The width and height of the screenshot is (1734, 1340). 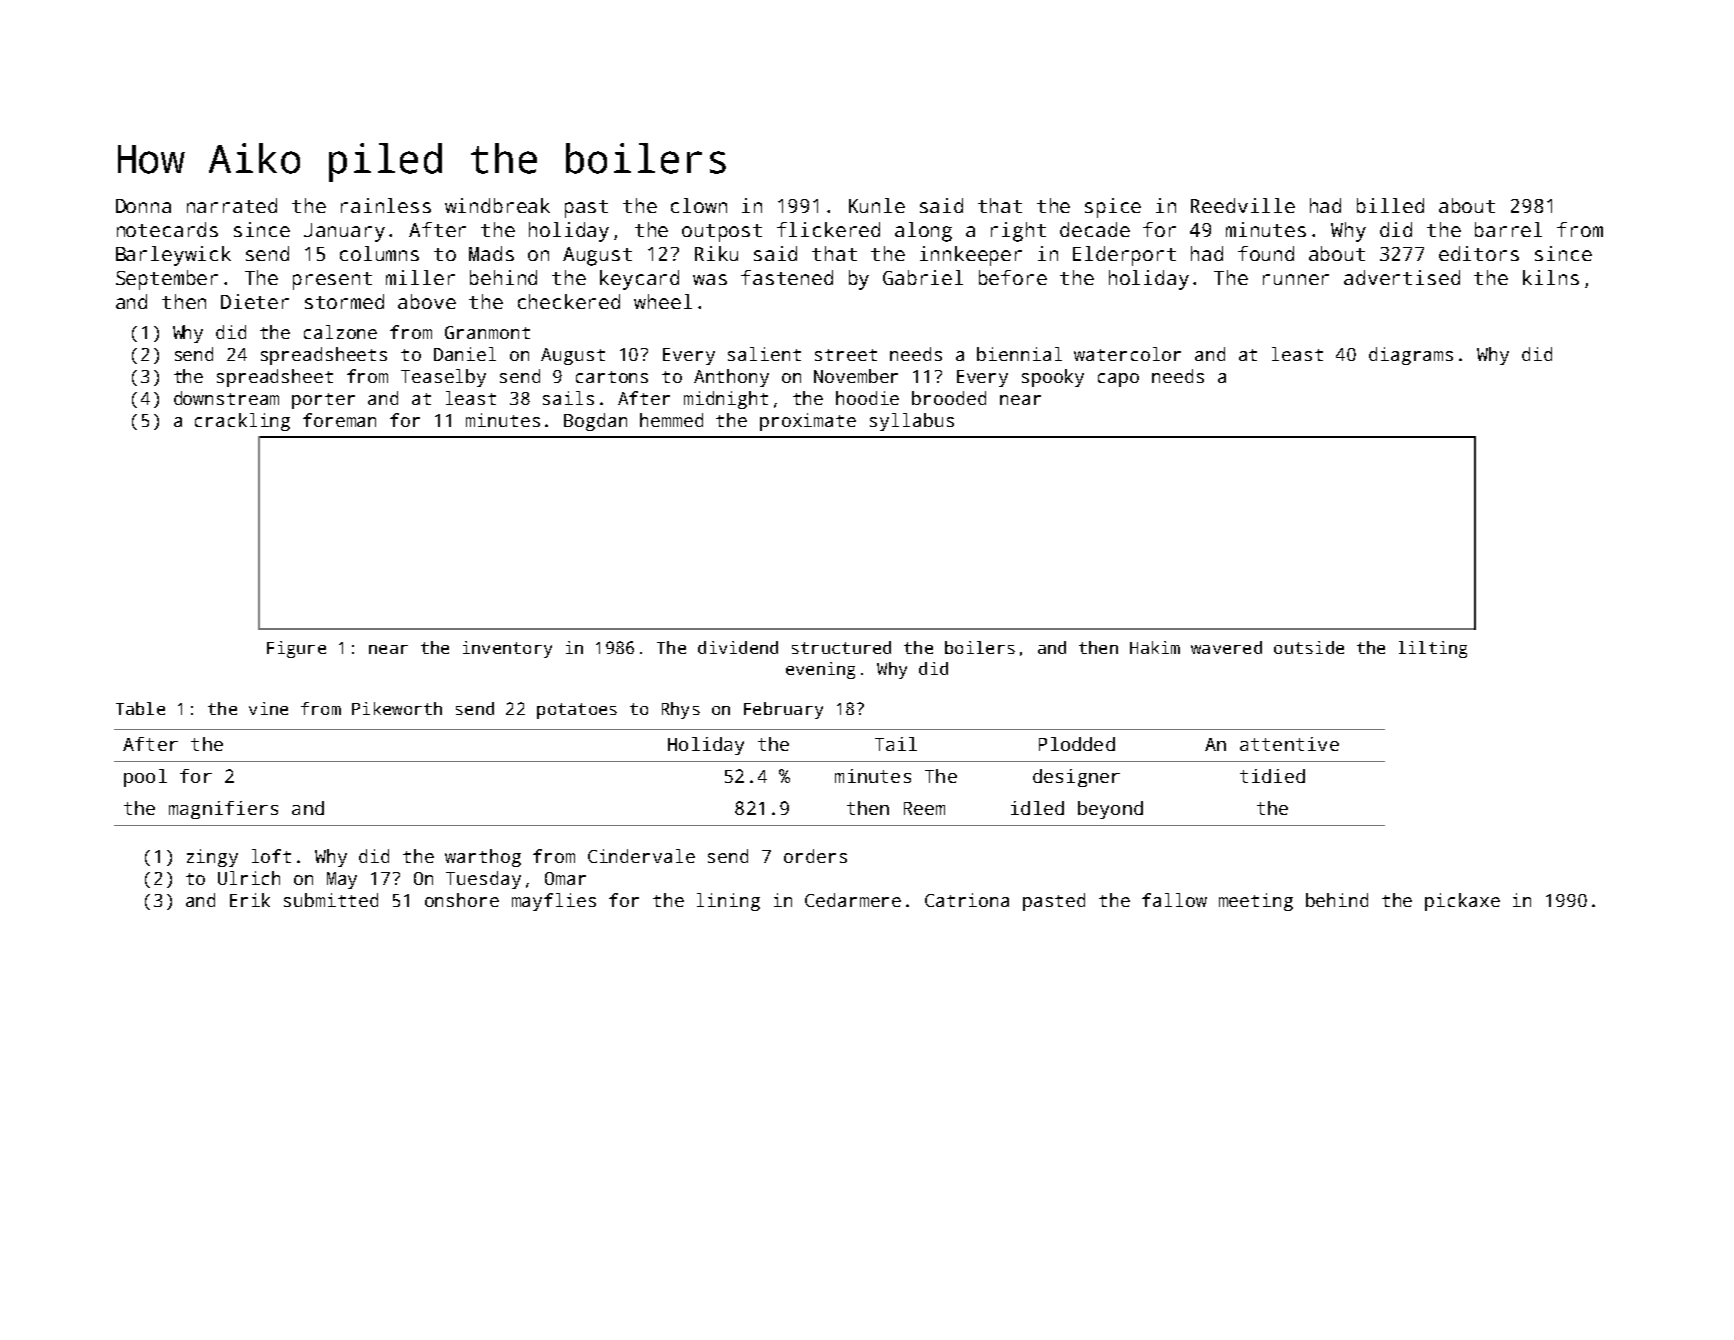 What do you see at coordinates (386, 205) in the screenshot?
I see `rainless` at bounding box center [386, 205].
